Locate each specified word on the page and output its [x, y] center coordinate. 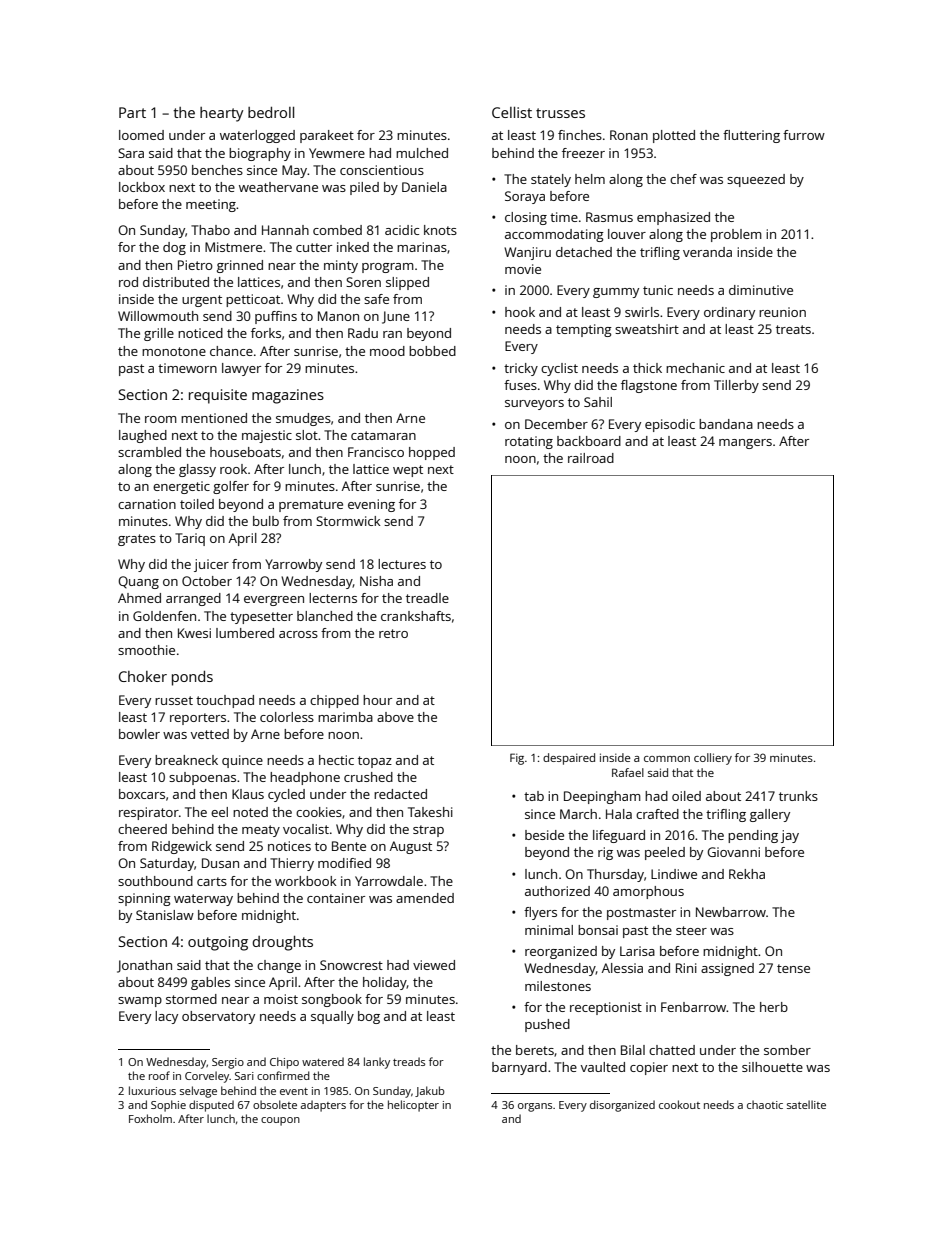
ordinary [729, 313]
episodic [670, 425]
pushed [547, 1025]
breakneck [186, 760]
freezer [583, 153]
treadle [427, 598]
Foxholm [150, 1118]
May [294, 171]
